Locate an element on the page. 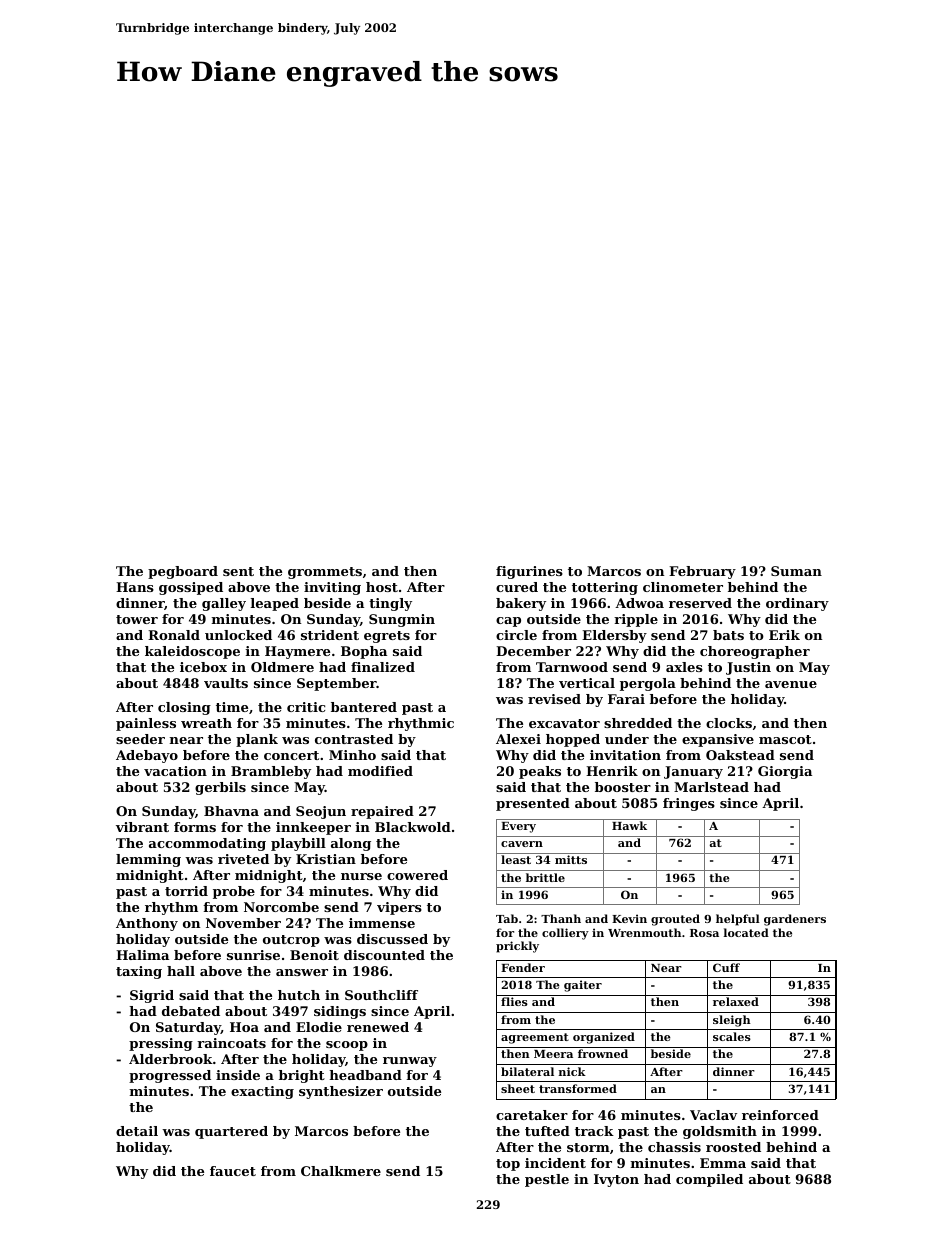  unlocked is located at coordinates (238, 635).
